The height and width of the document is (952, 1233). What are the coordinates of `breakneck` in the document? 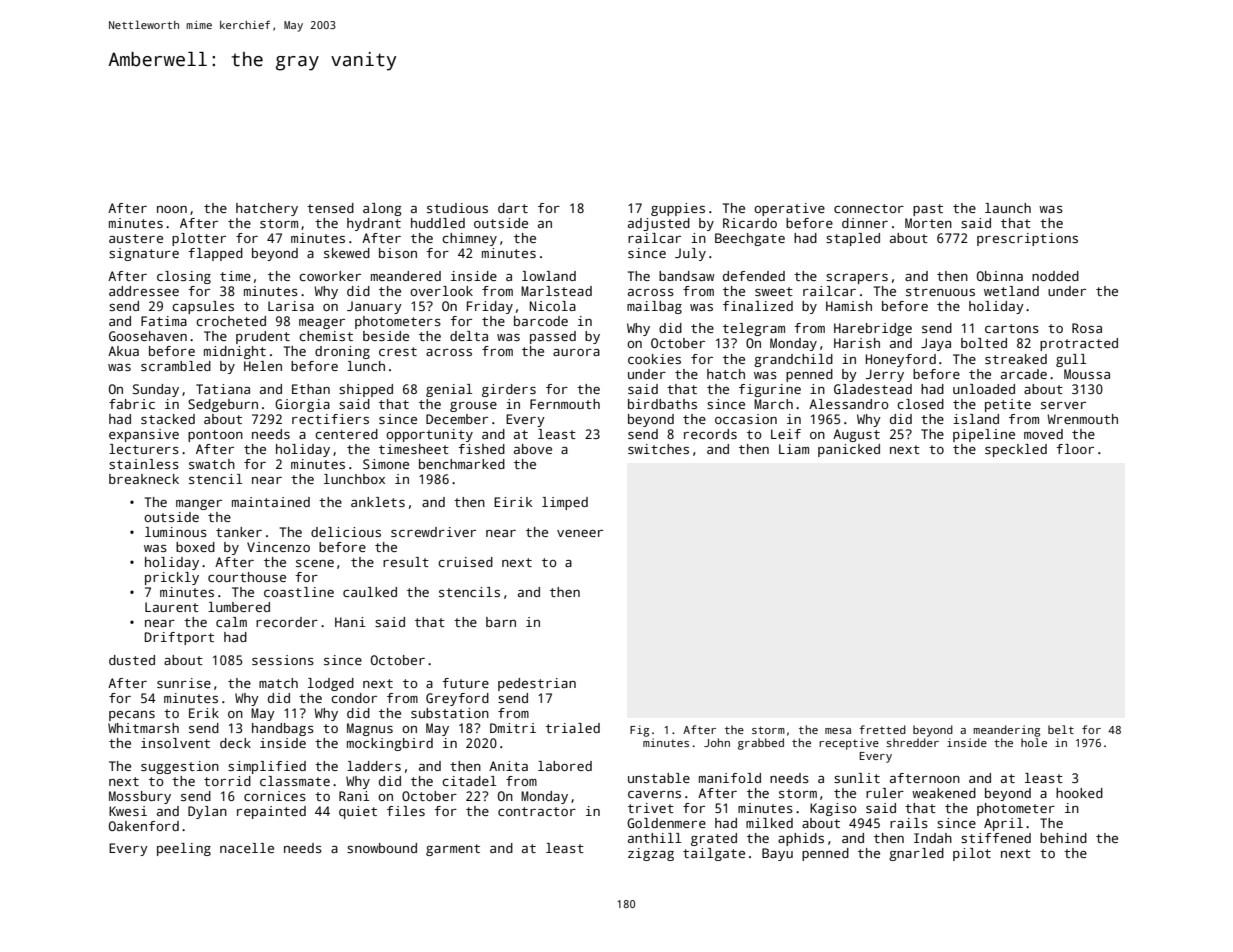 It's located at (144, 479).
